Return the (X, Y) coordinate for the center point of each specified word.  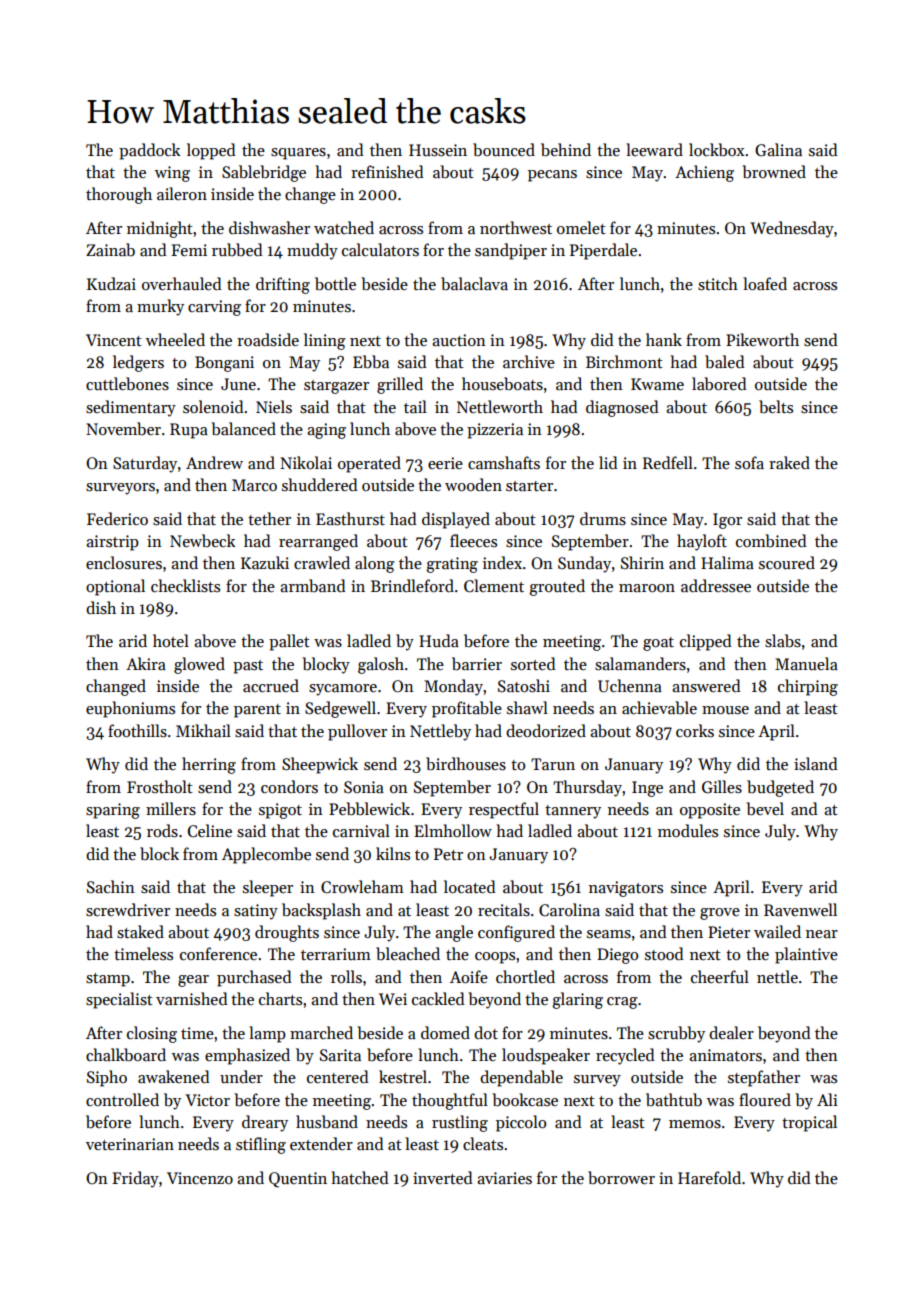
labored (719, 384)
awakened (174, 1076)
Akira (146, 663)
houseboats (502, 384)
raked (789, 462)
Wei (393, 999)
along (375, 564)
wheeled (175, 339)
